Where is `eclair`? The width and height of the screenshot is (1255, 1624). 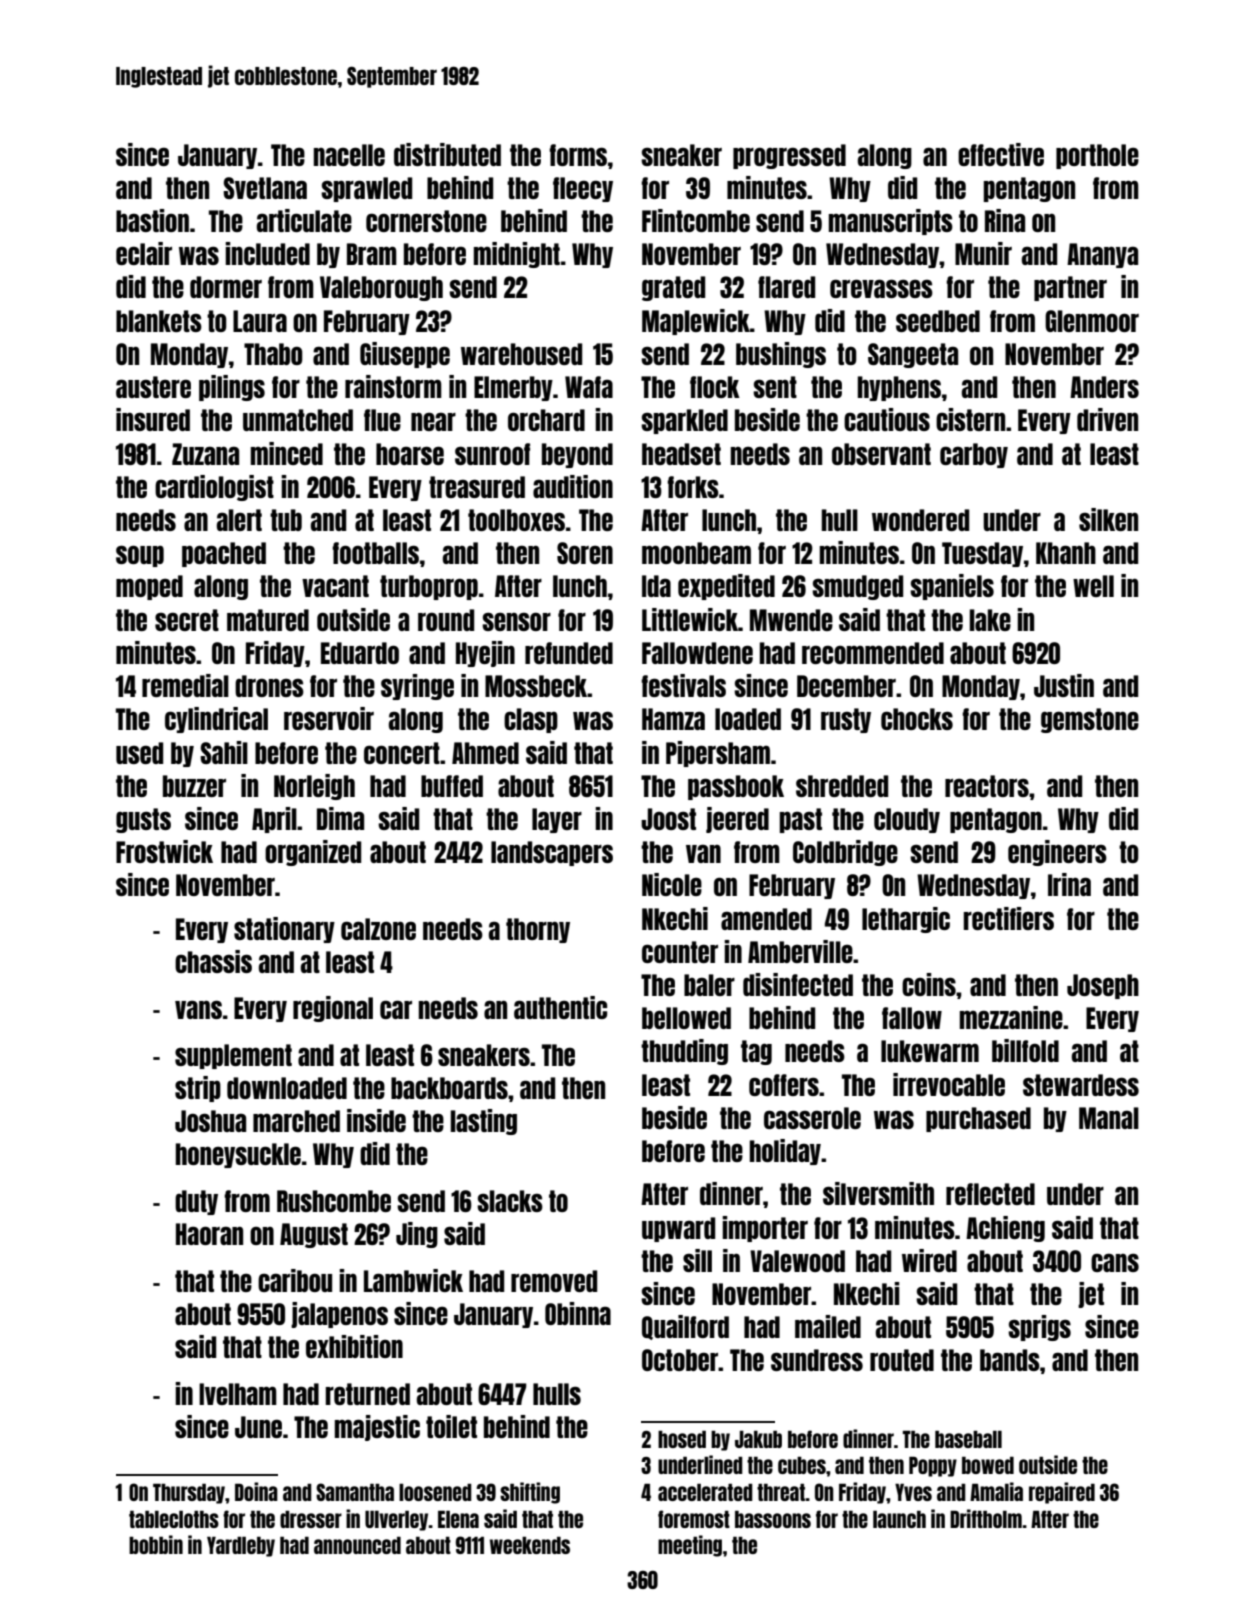 eclair is located at coordinates (144, 253).
